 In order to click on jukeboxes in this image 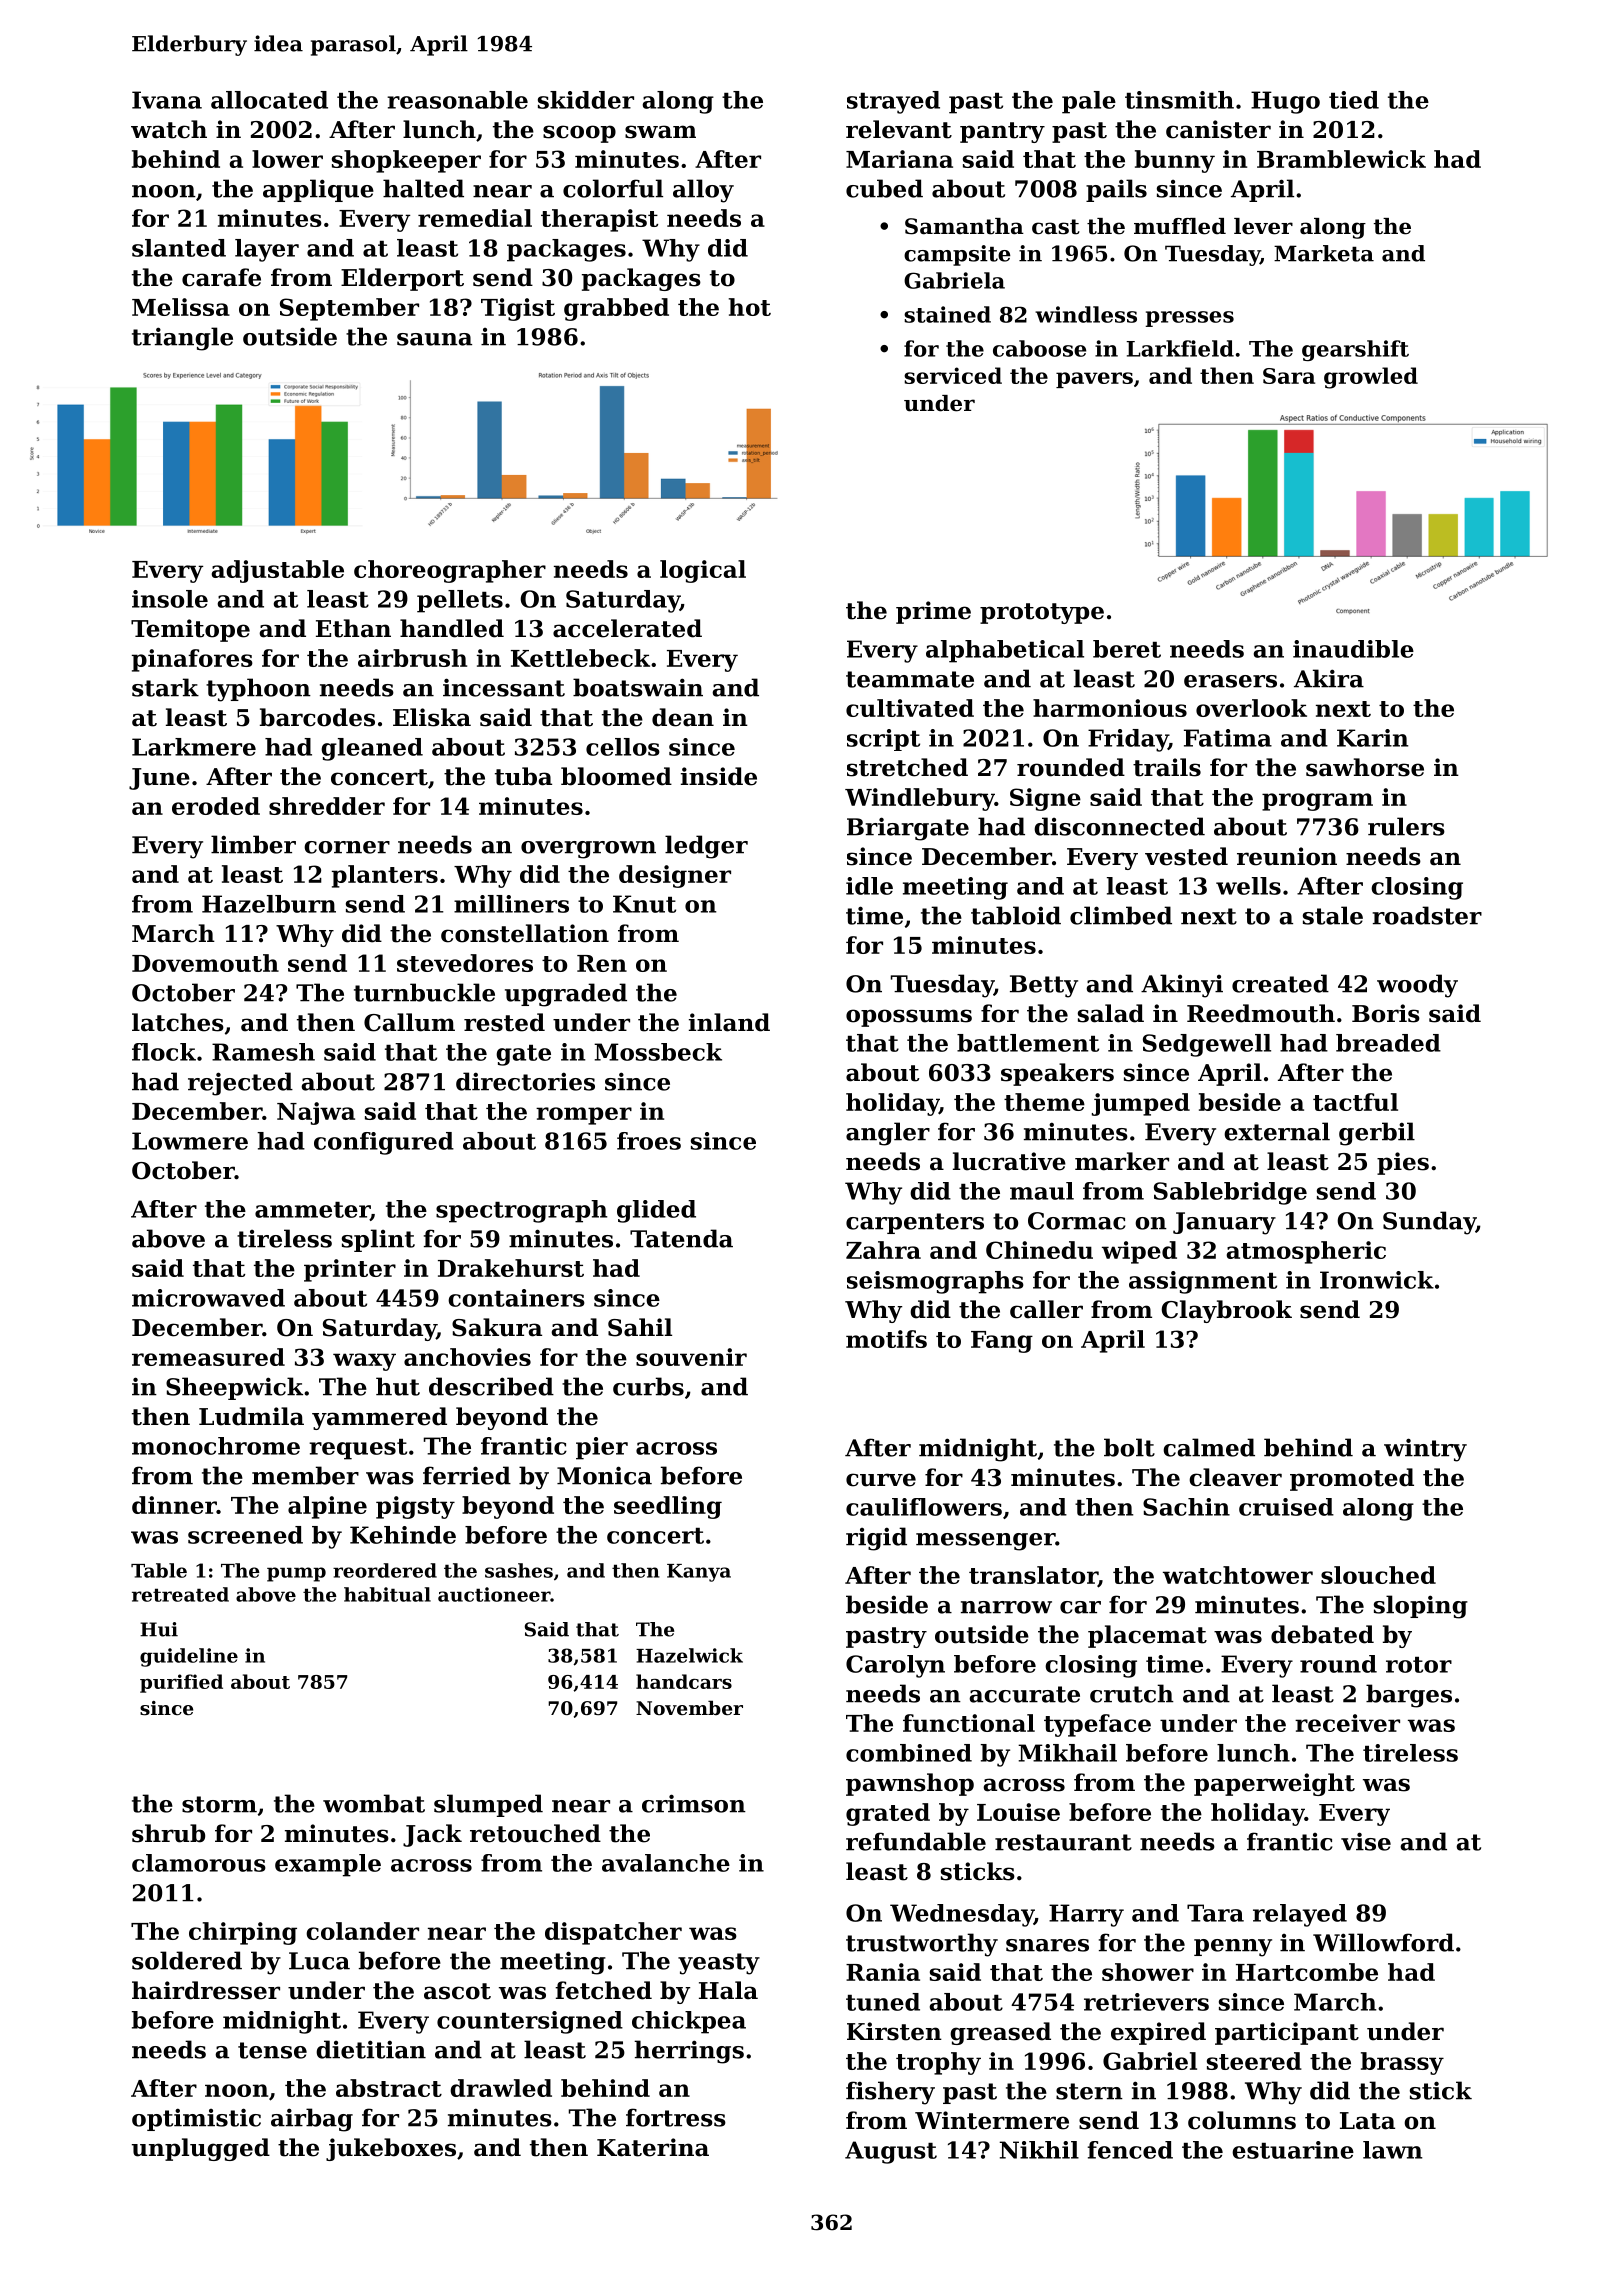, I will do `click(391, 2149)`.
